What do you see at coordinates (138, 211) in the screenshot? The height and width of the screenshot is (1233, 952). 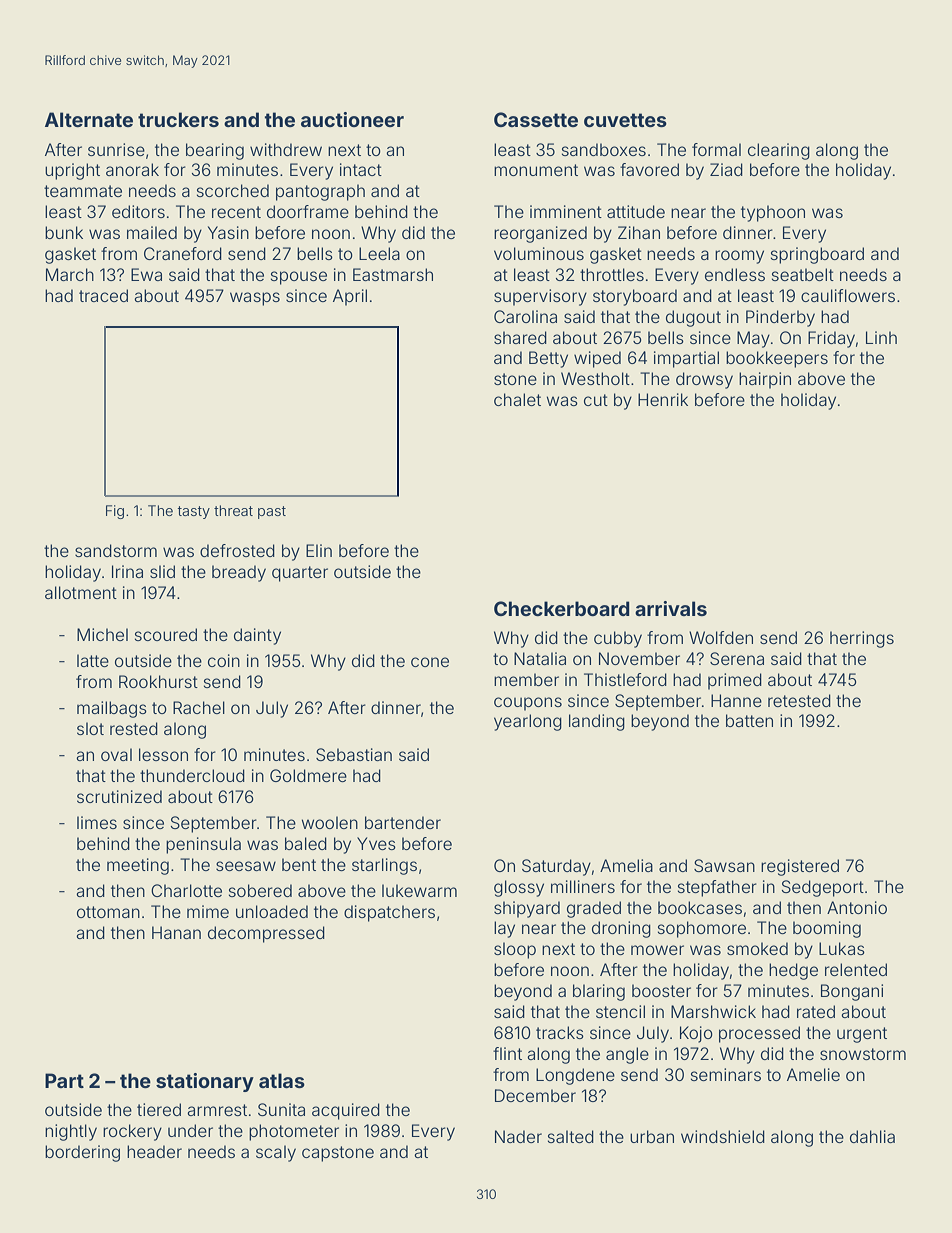 I see `editors` at bounding box center [138, 211].
